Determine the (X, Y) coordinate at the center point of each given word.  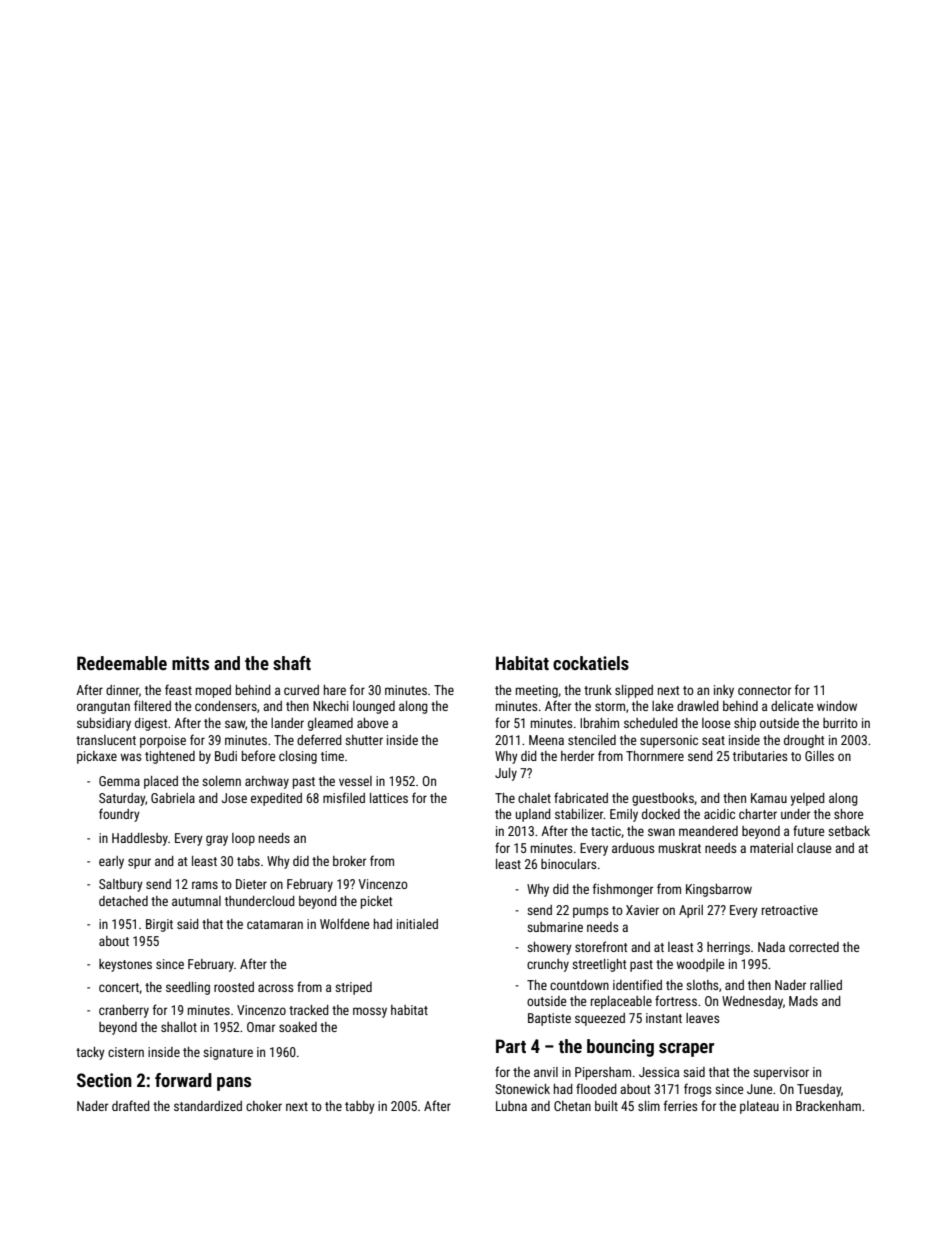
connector (764, 690)
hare (335, 690)
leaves (702, 1018)
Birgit (159, 925)
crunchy (548, 965)
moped (213, 691)
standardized (208, 1106)
